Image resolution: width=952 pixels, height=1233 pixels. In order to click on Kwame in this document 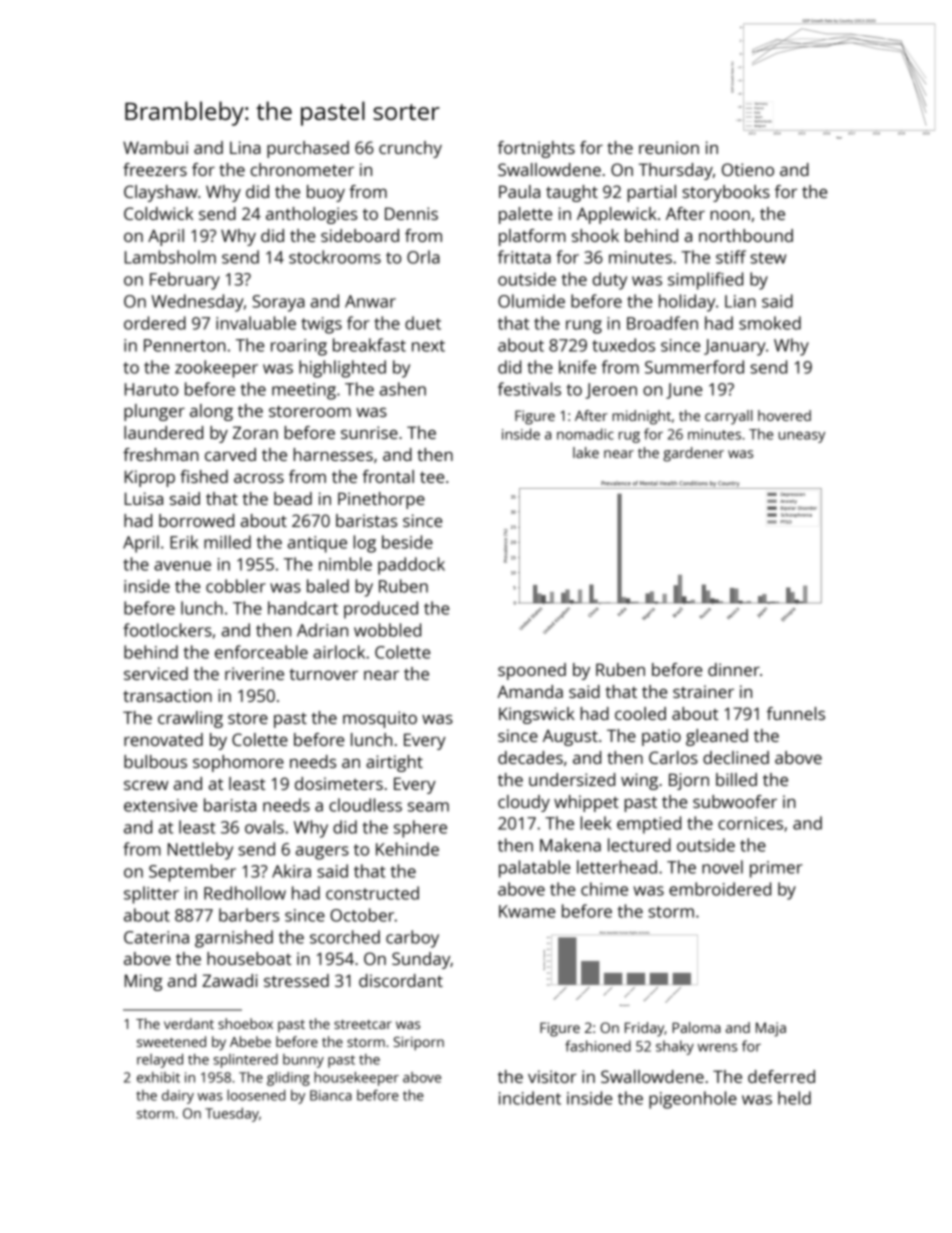, I will do `click(527, 911)`.
